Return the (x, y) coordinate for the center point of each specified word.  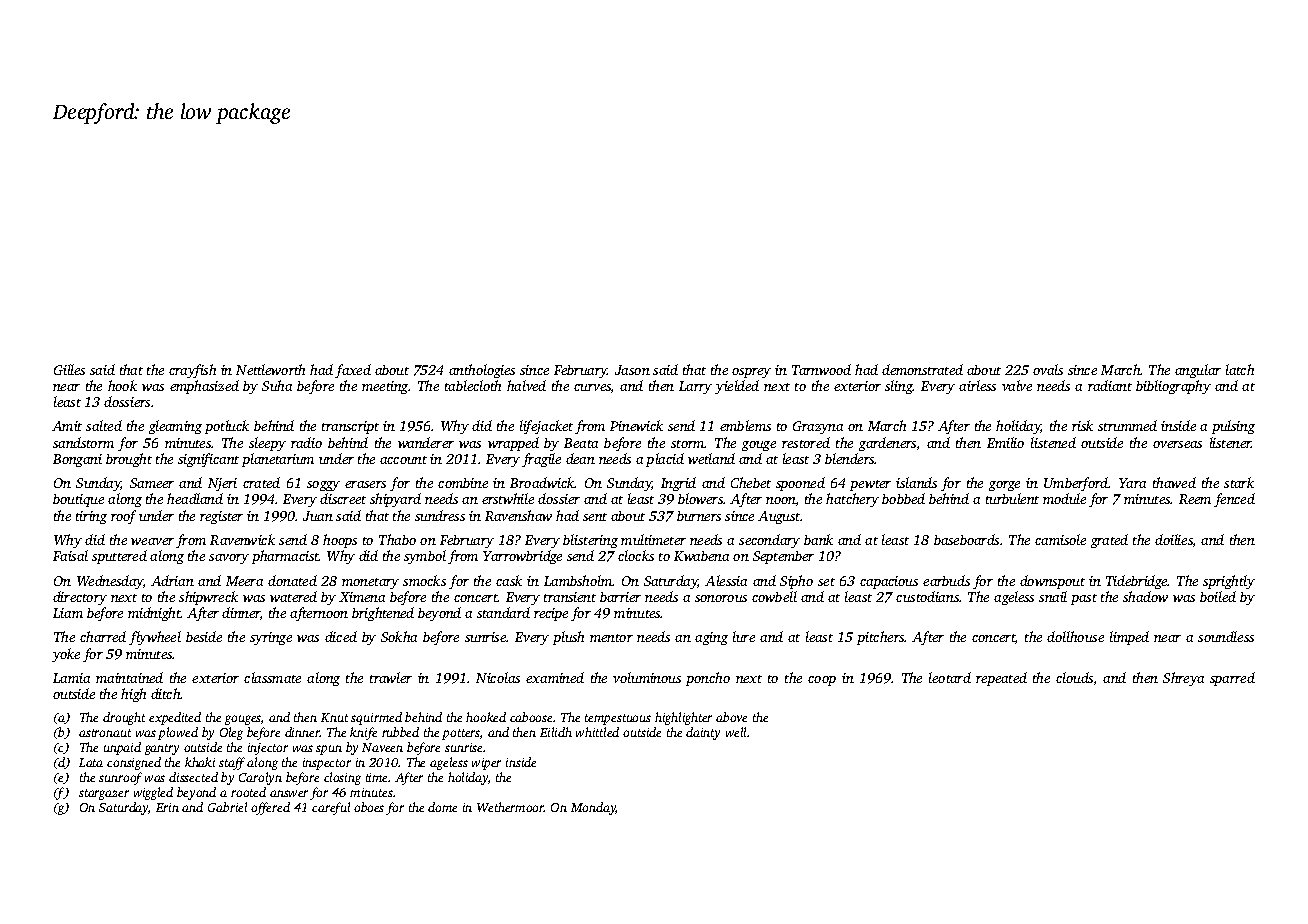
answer (289, 793)
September (783, 557)
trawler (391, 677)
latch (1240, 369)
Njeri (222, 484)
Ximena (362, 597)
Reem (1195, 499)
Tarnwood (821, 369)
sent (595, 517)
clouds (1074, 677)
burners (699, 516)
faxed (353, 371)
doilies (1174, 539)
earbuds (946, 580)
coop (822, 681)
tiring (91, 517)
